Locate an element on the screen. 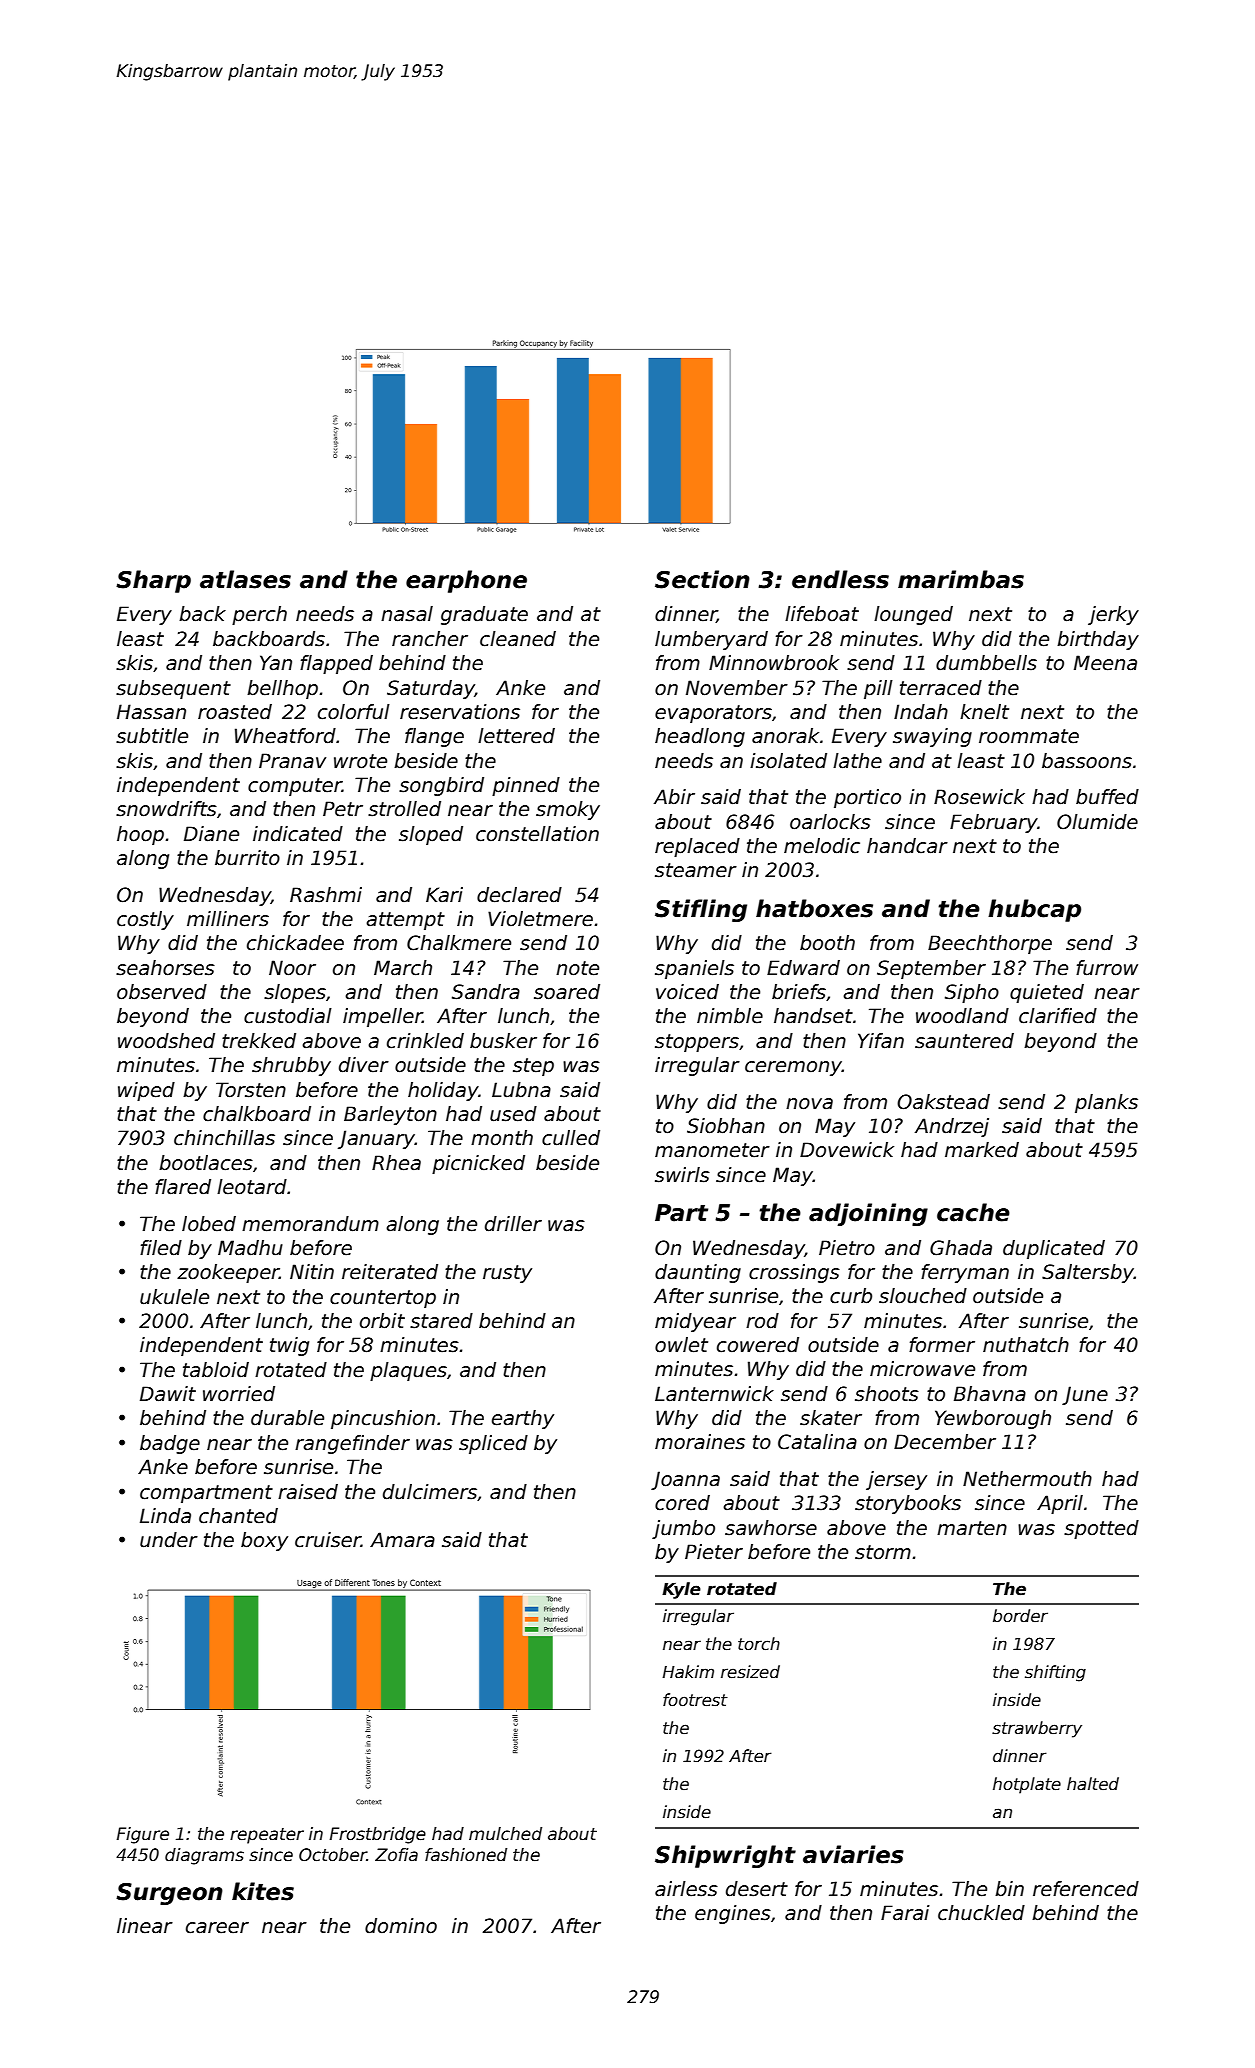 The image size is (1255, 2068). Dawit is located at coordinates (168, 1394).
